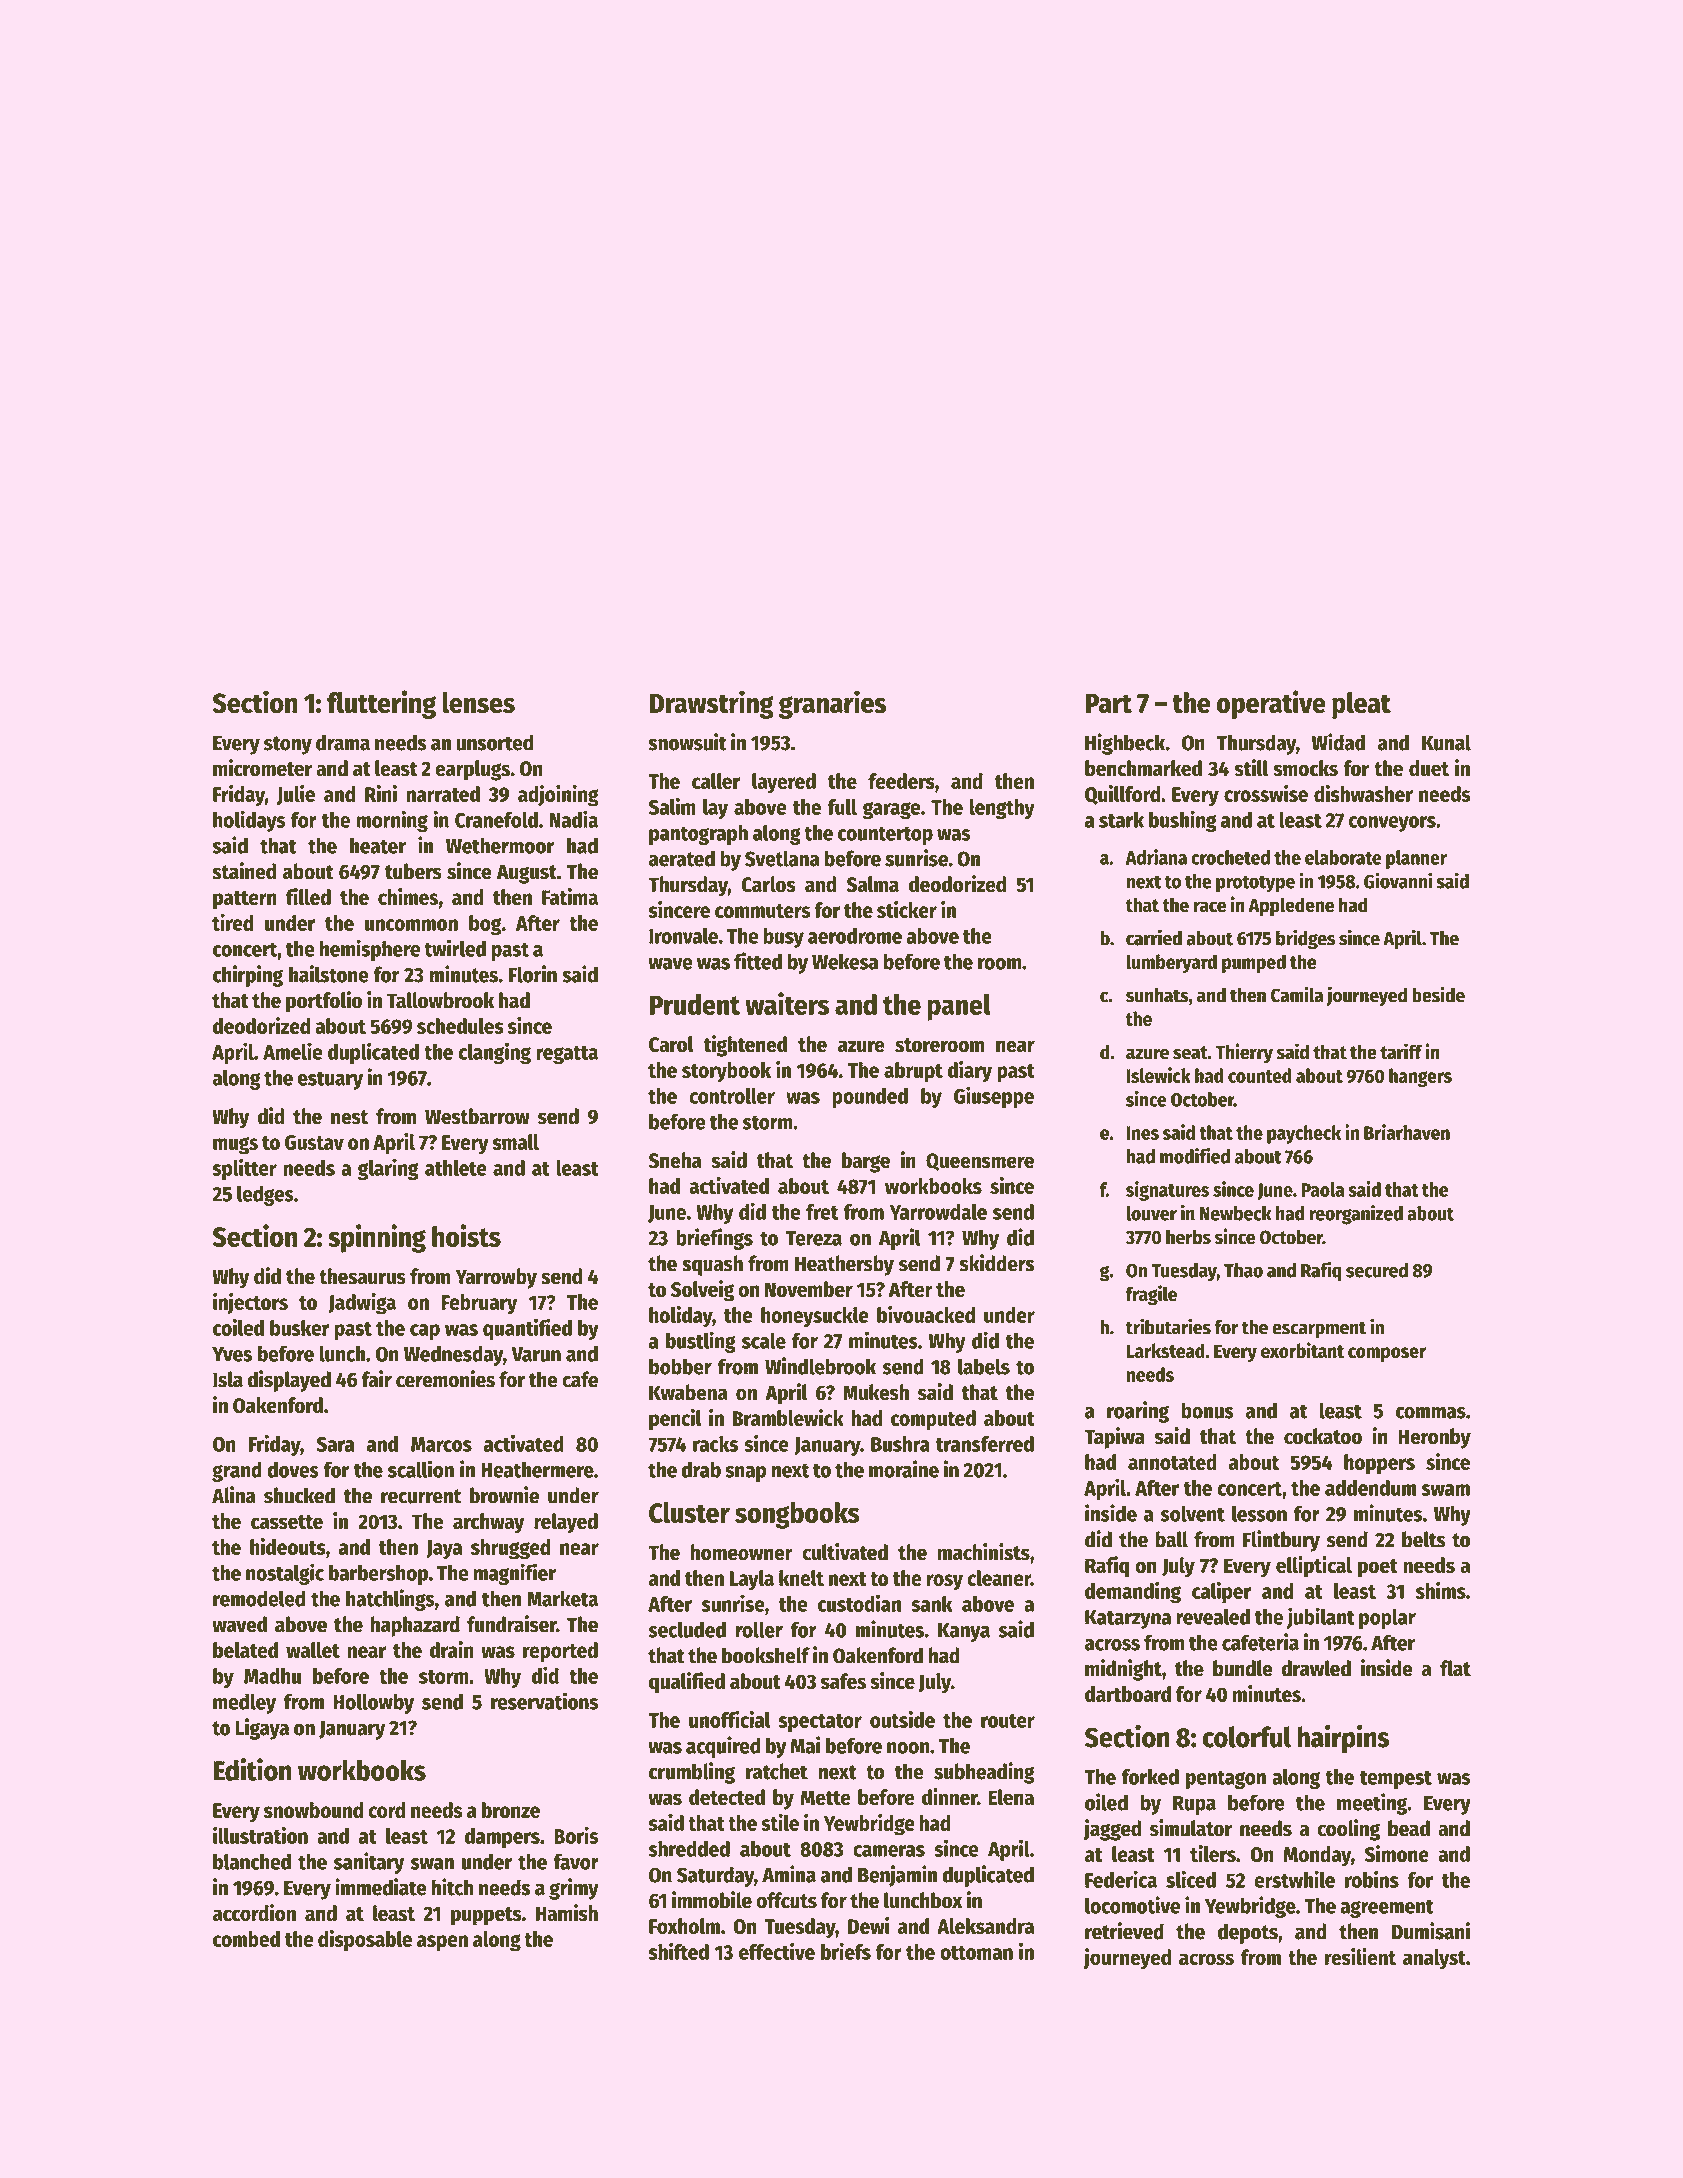 Image resolution: width=1683 pixels, height=2178 pixels. Describe the element at coordinates (1254, 963) in the document. I see `pumped` at that location.
